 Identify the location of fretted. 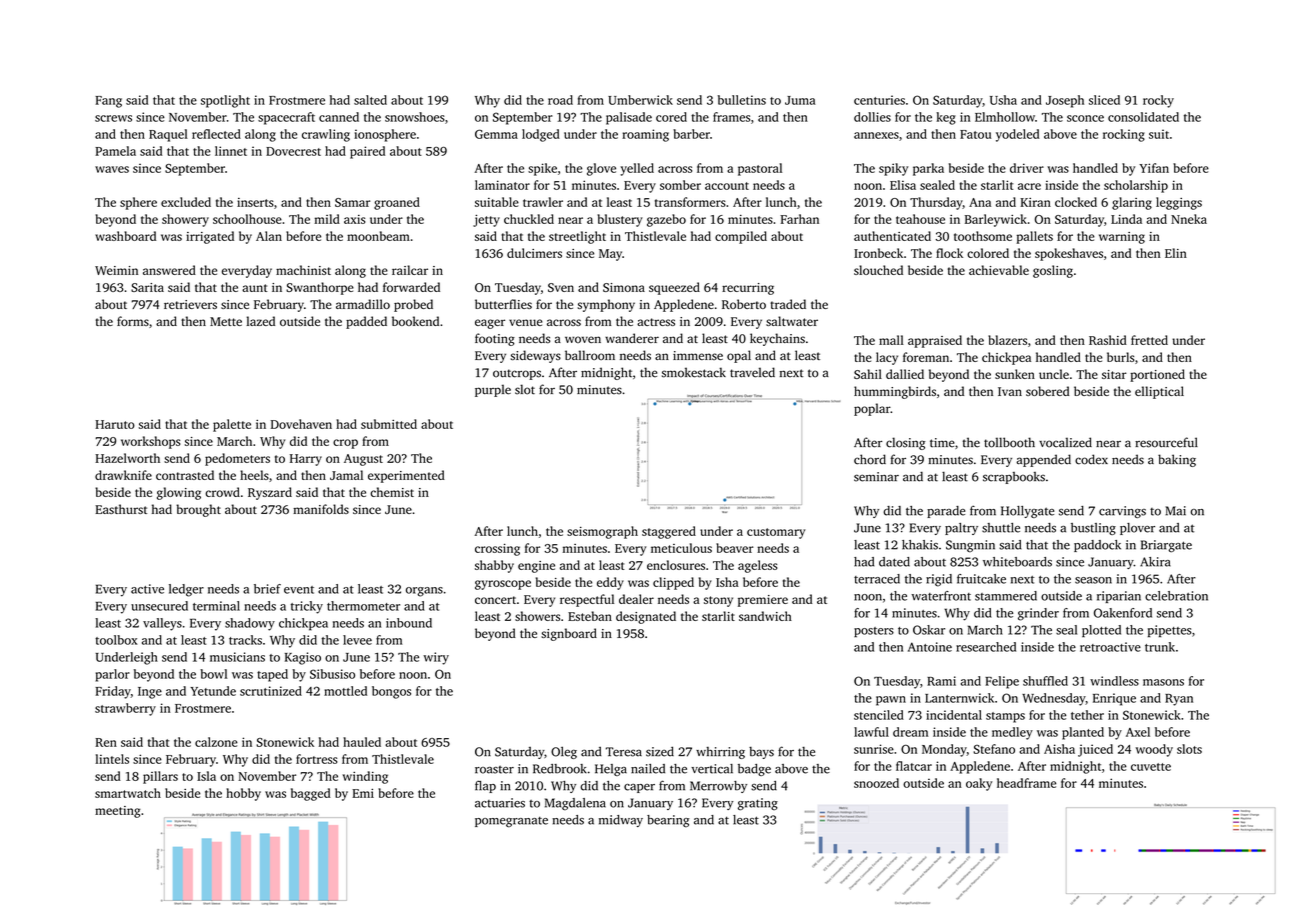
(1149, 340).
